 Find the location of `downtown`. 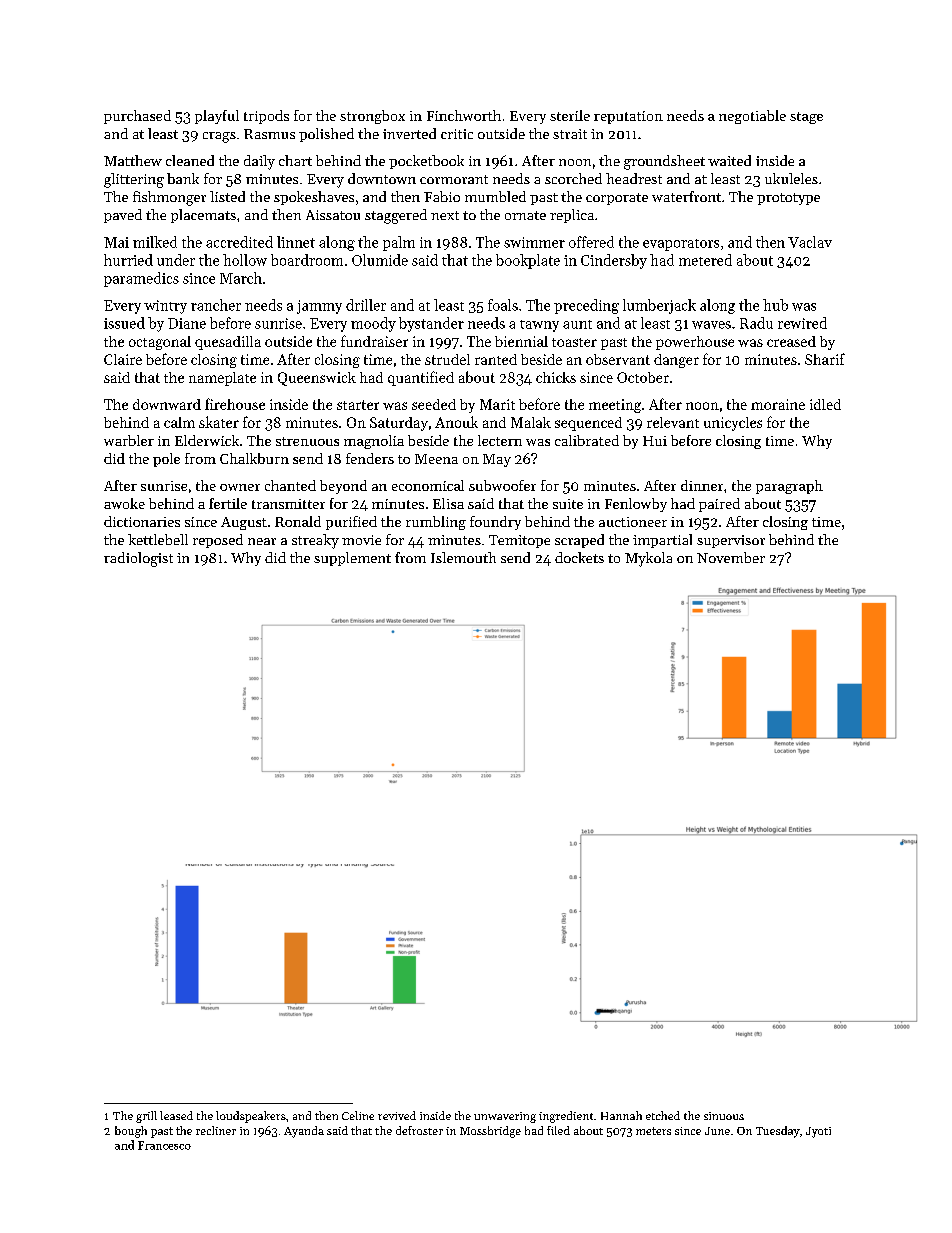

downtown is located at coordinates (382, 178).
